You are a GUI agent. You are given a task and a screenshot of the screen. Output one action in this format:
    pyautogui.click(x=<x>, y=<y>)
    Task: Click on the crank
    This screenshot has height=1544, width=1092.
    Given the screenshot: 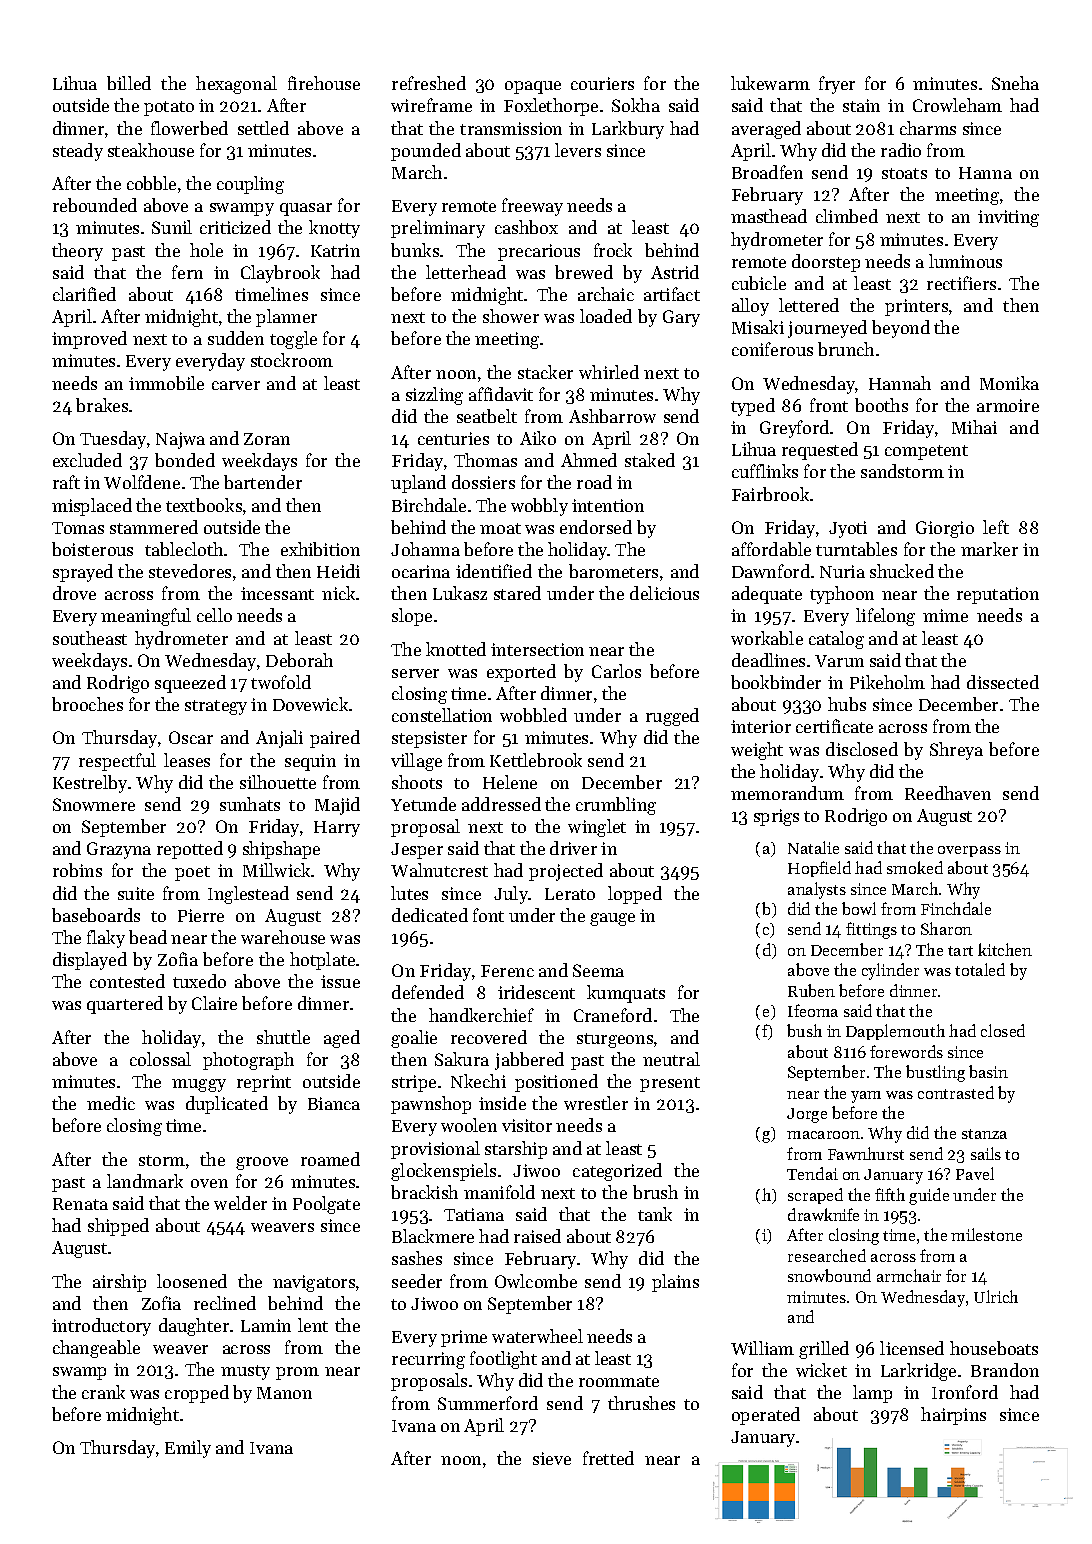 What is the action you would take?
    pyautogui.click(x=103, y=1392)
